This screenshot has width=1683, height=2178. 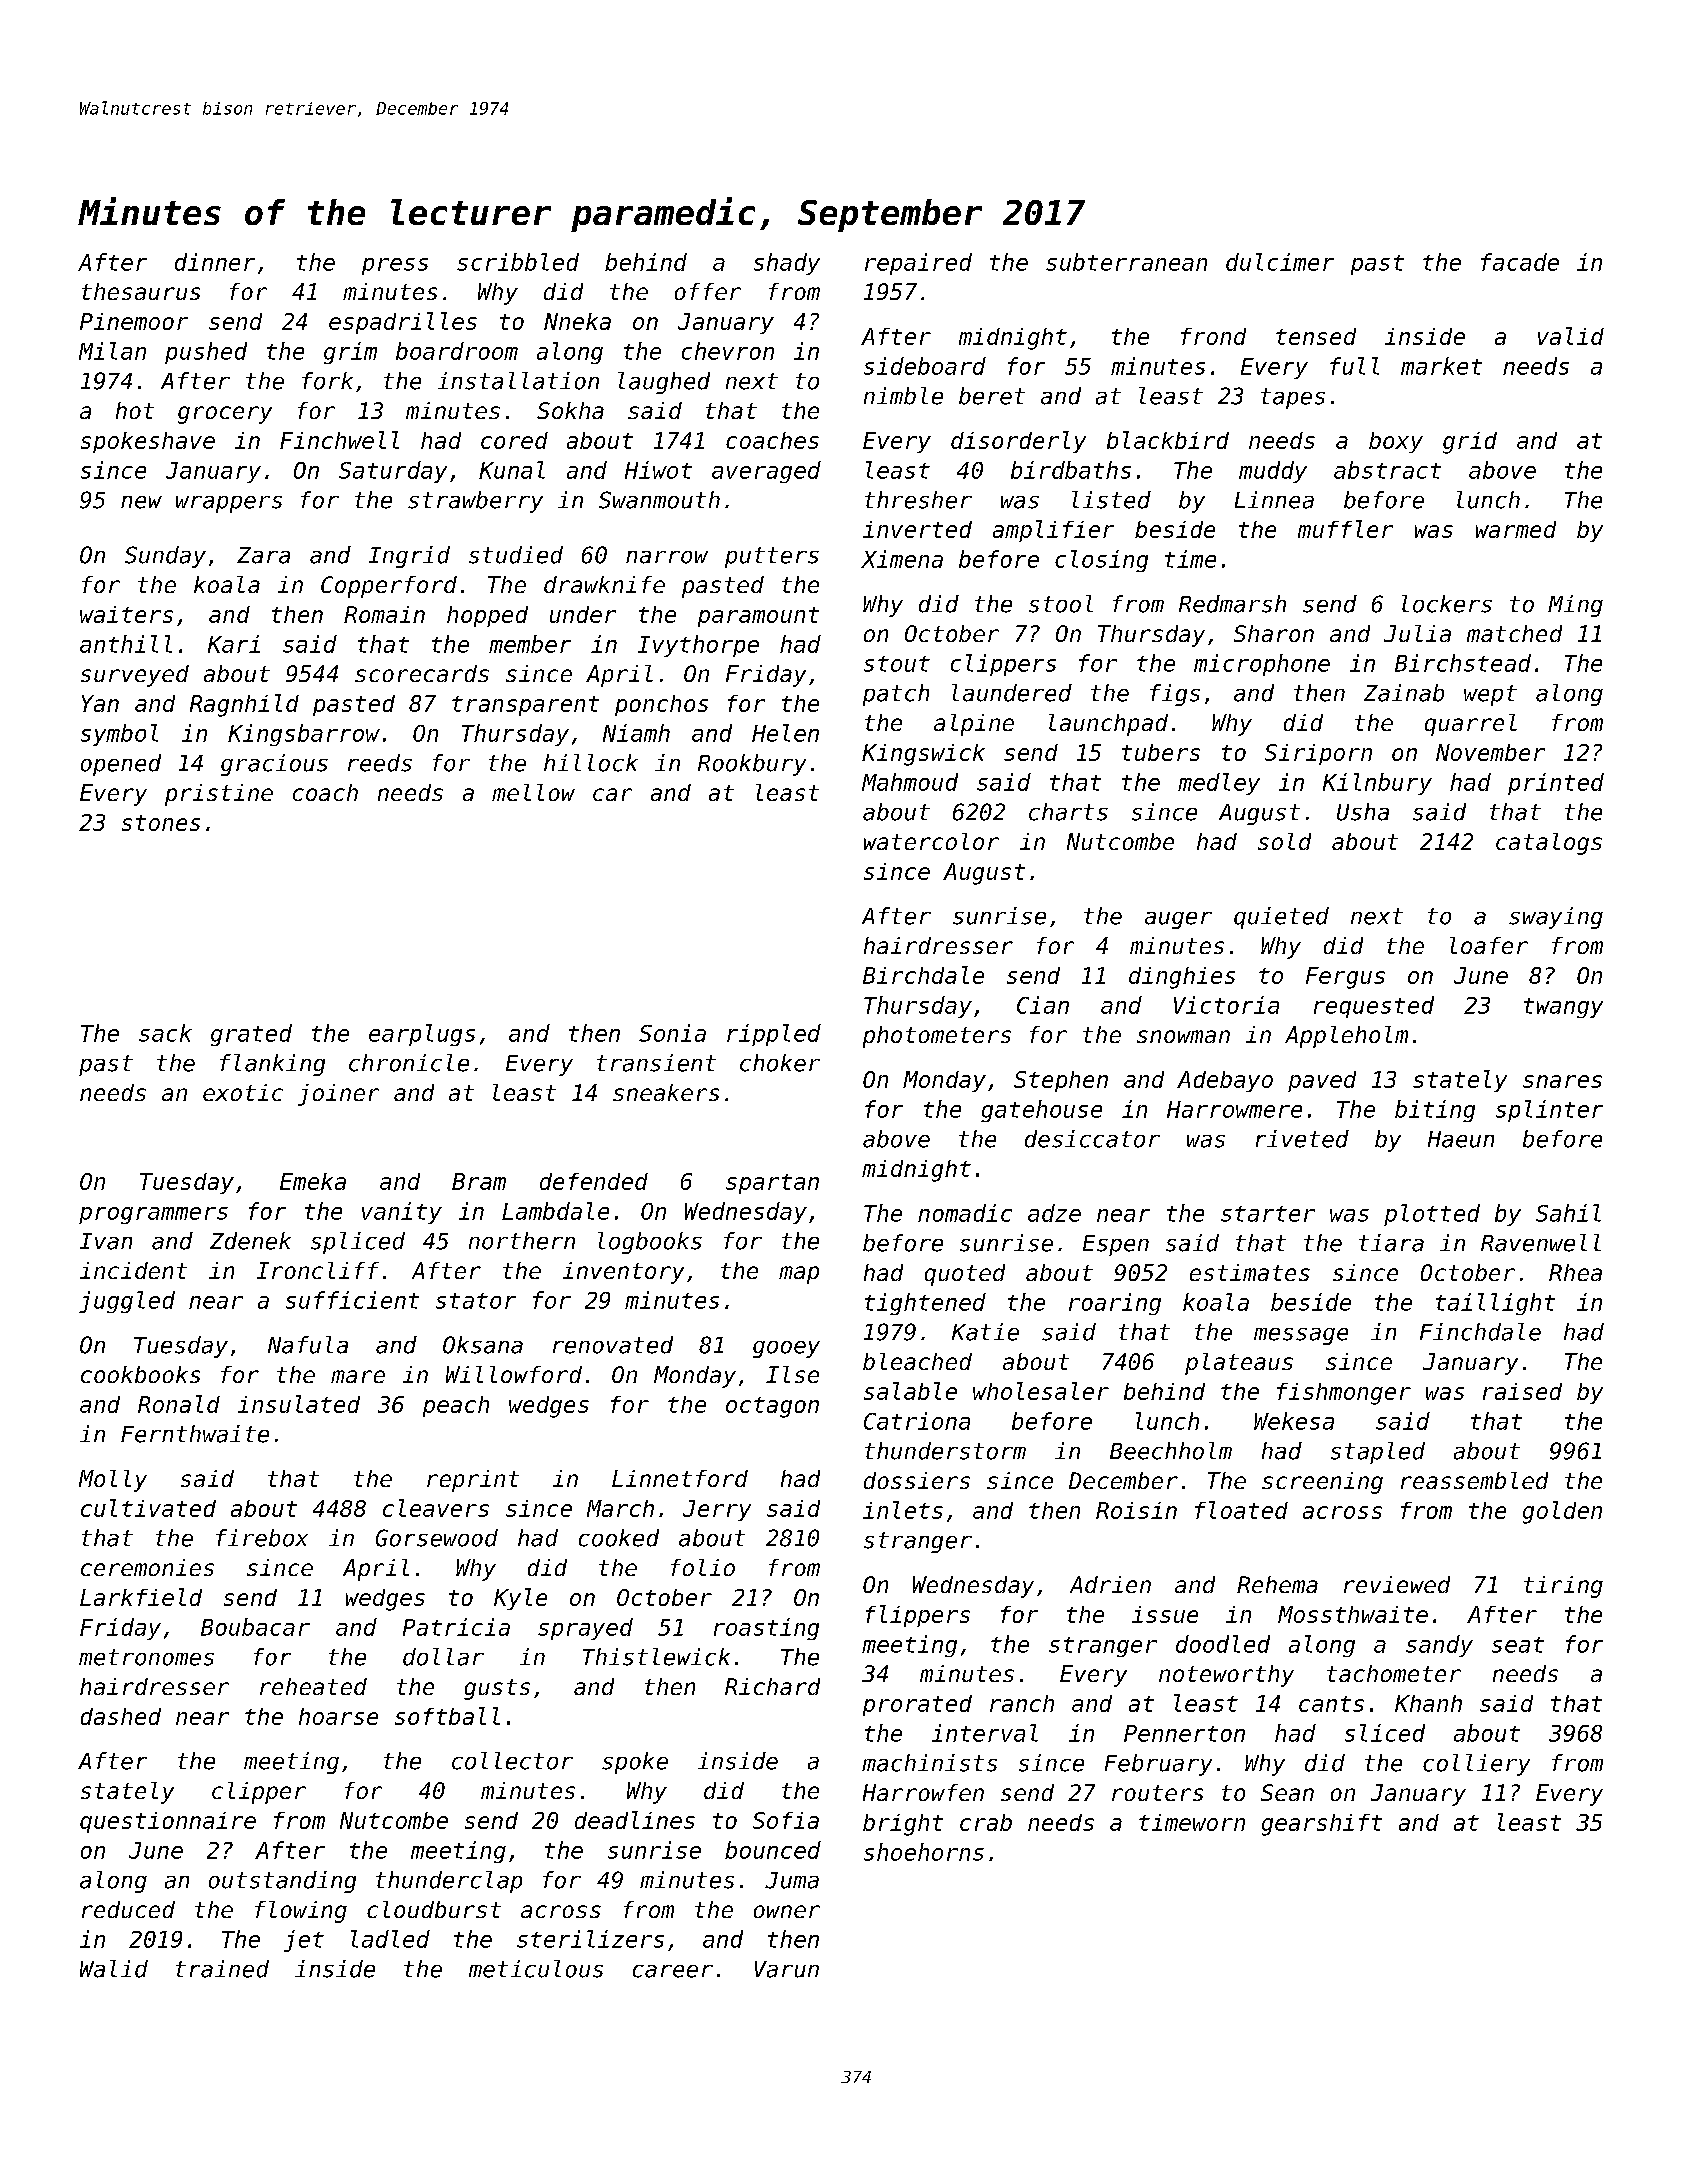 What do you see at coordinates (604, 584) in the screenshot?
I see `drawknife` at bounding box center [604, 584].
